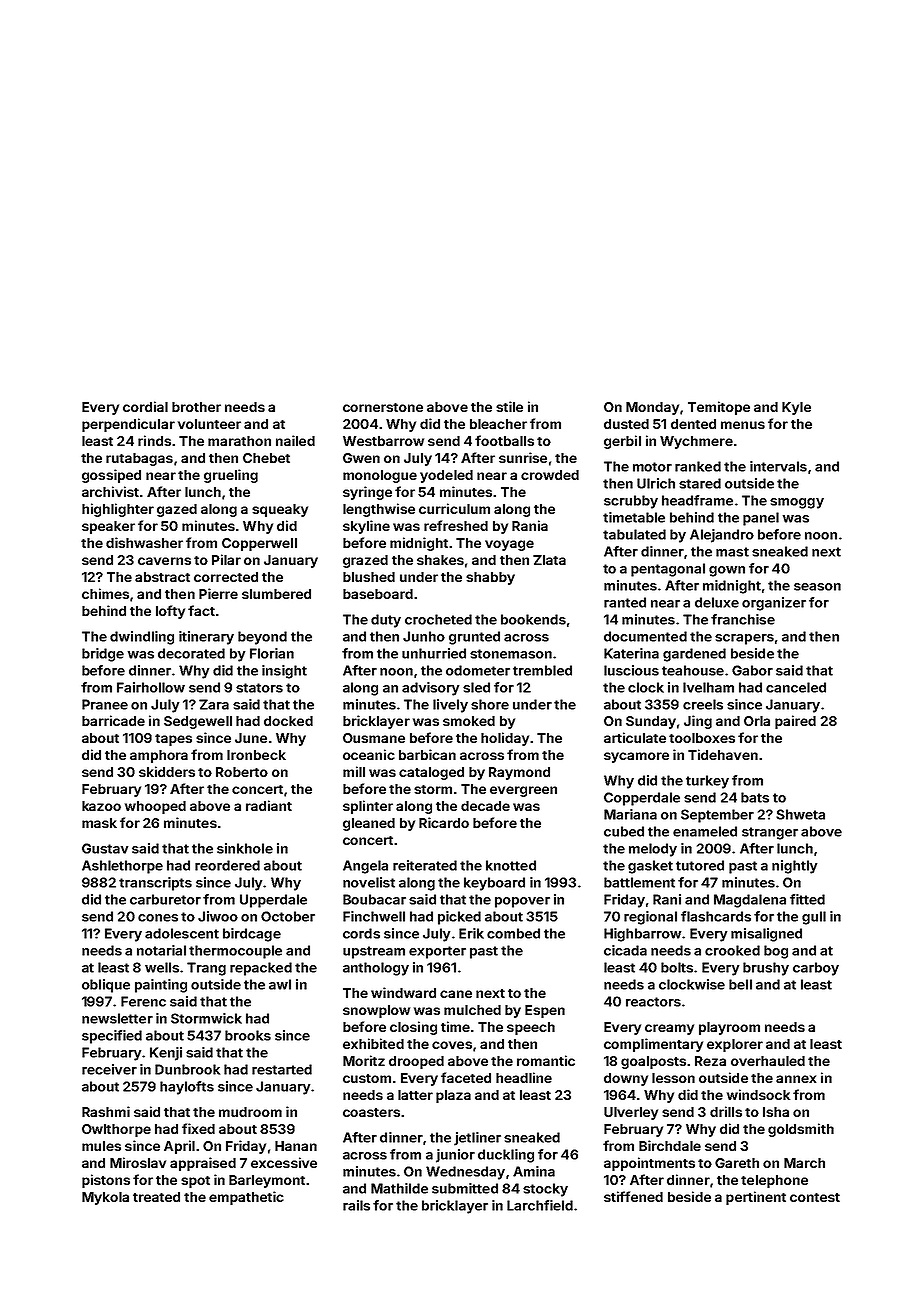 This screenshot has height=1308, width=924. I want to click on rinds, so click(154, 440).
